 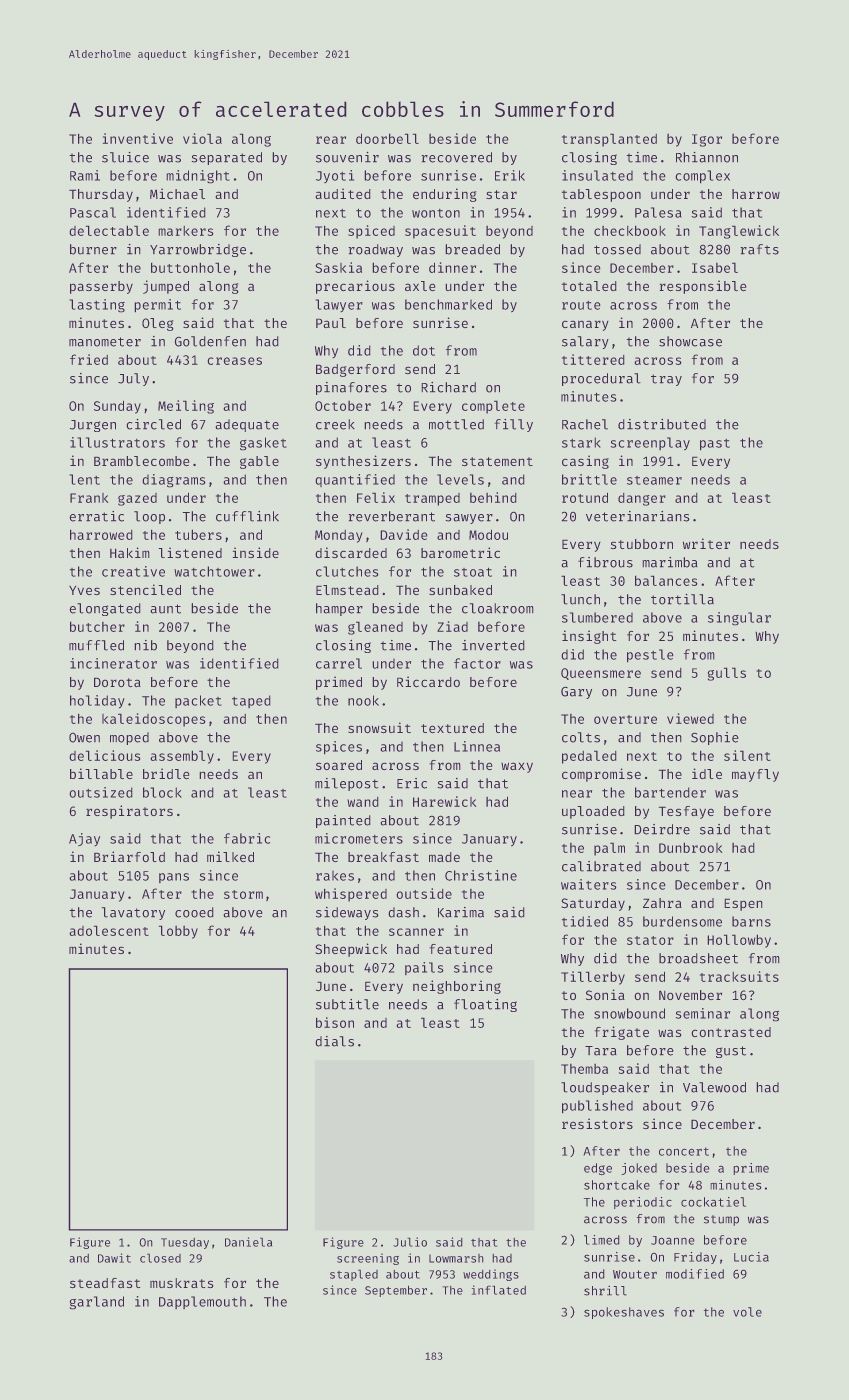 What do you see at coordinates (715, 738) in the image?
I see `Sophie` at bounding box center [715, 738].
